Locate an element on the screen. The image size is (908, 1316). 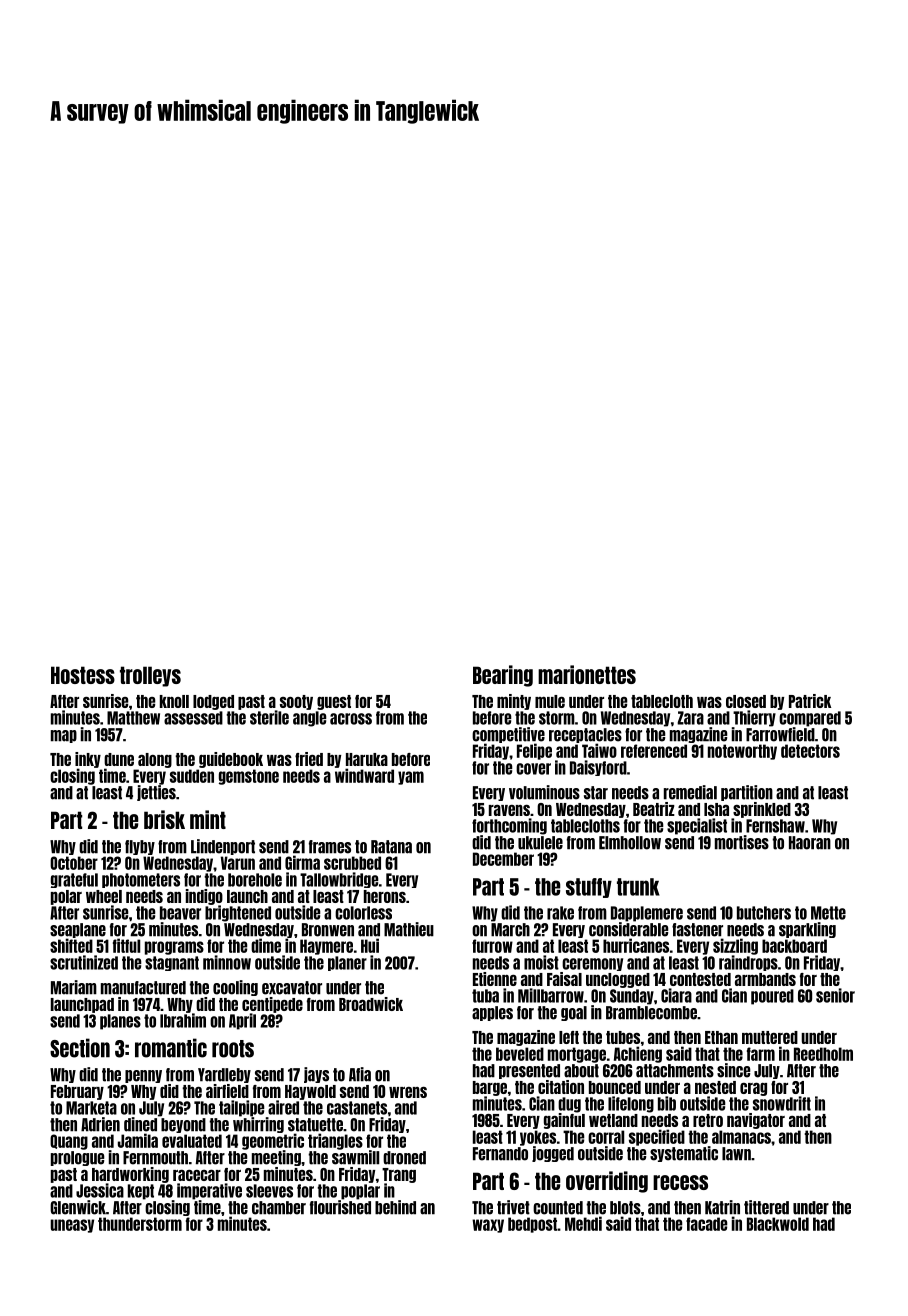
poured is located at coordinates (772, 997).
